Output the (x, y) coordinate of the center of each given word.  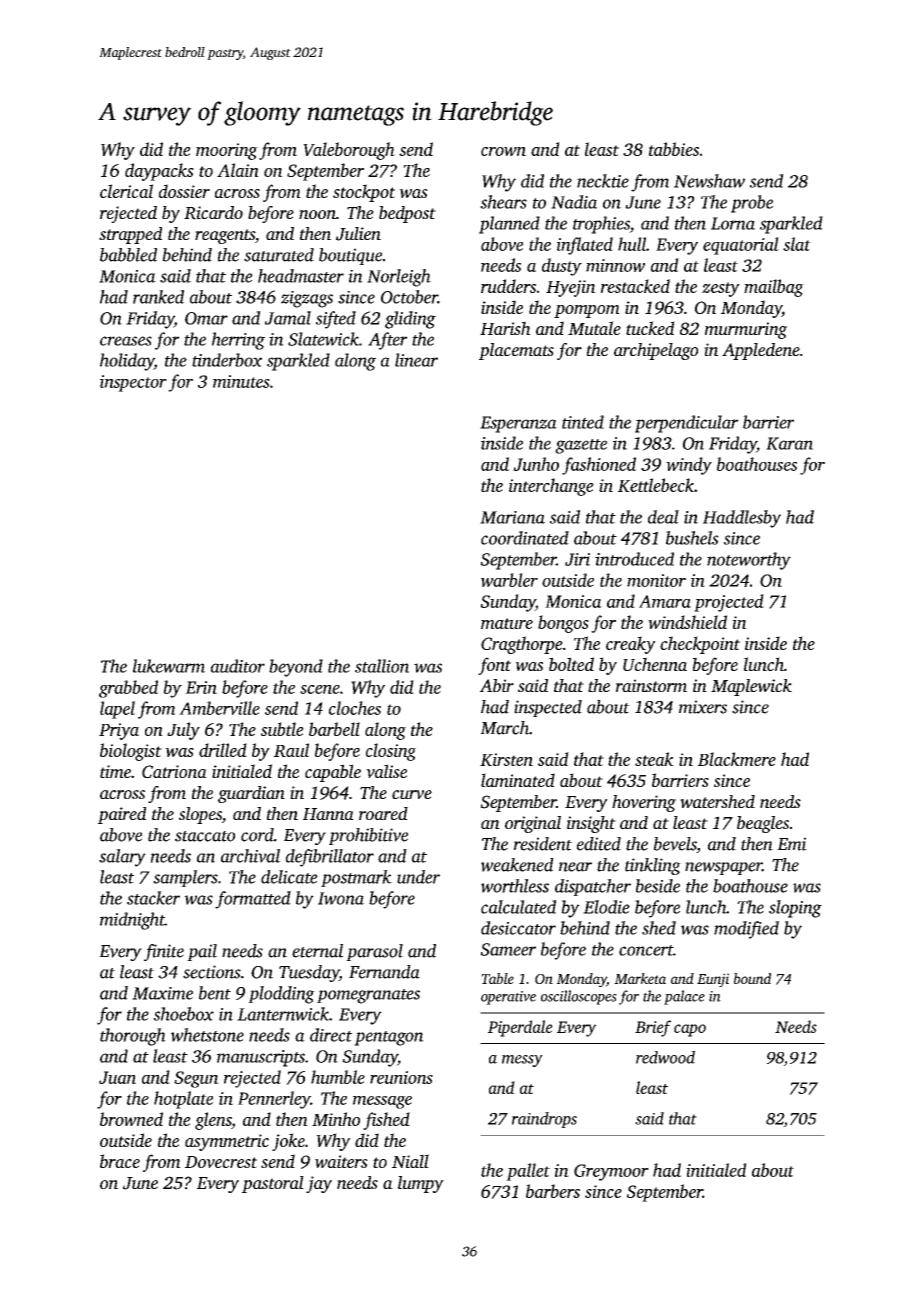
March (504, 728)
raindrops (544, 1120)
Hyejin (571, 288)
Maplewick (751, 687)
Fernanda (384, 972)
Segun (196, 1079)
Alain (238, 170)
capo (690, 1030)
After (388, 341)
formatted (253, 900)
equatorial (741, 246)
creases (126, 341)
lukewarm (169, 666)
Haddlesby (742, 519)
